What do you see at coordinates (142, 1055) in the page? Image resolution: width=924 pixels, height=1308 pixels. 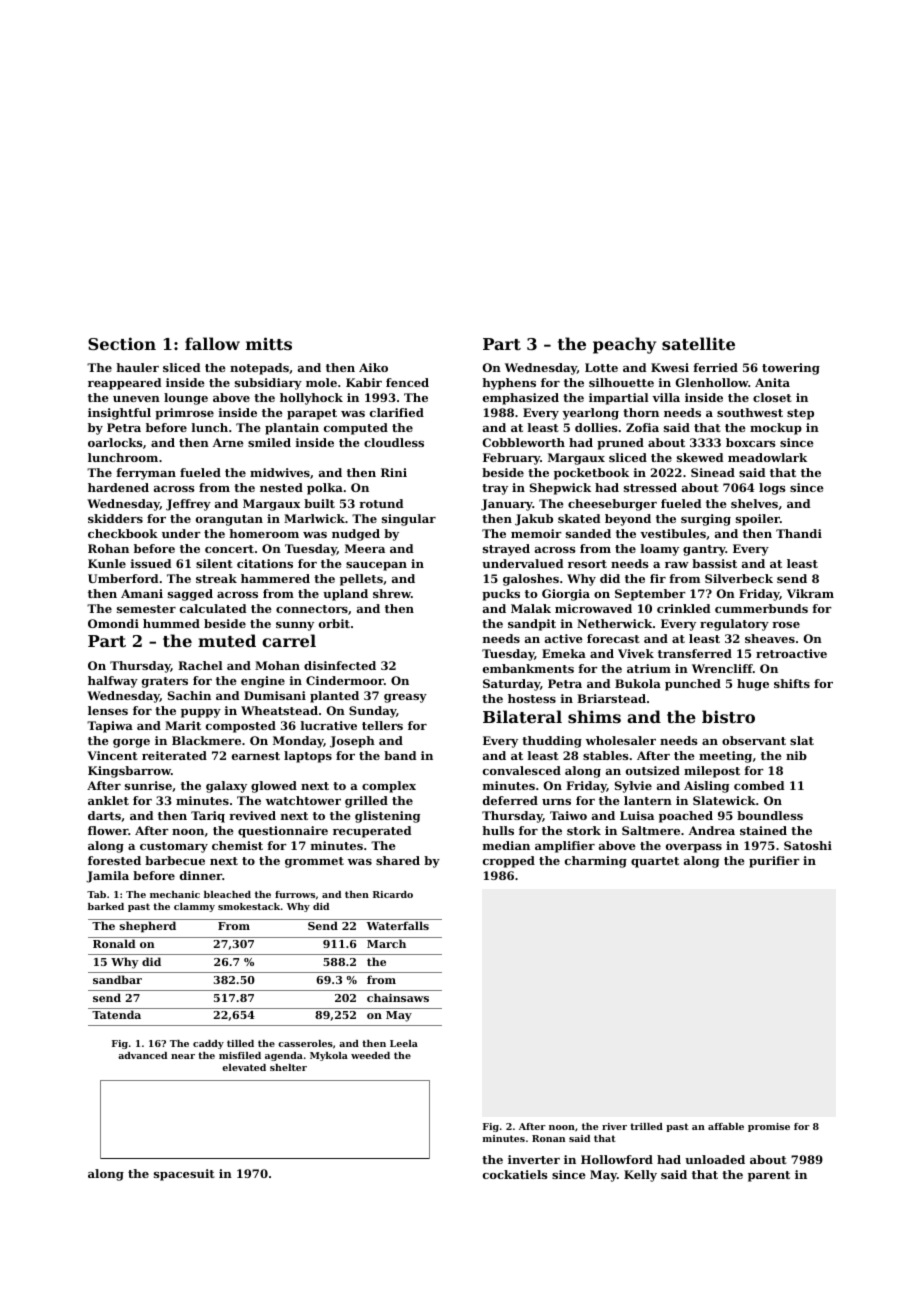 I see `advanced` at bounding box center [142, 1055].
